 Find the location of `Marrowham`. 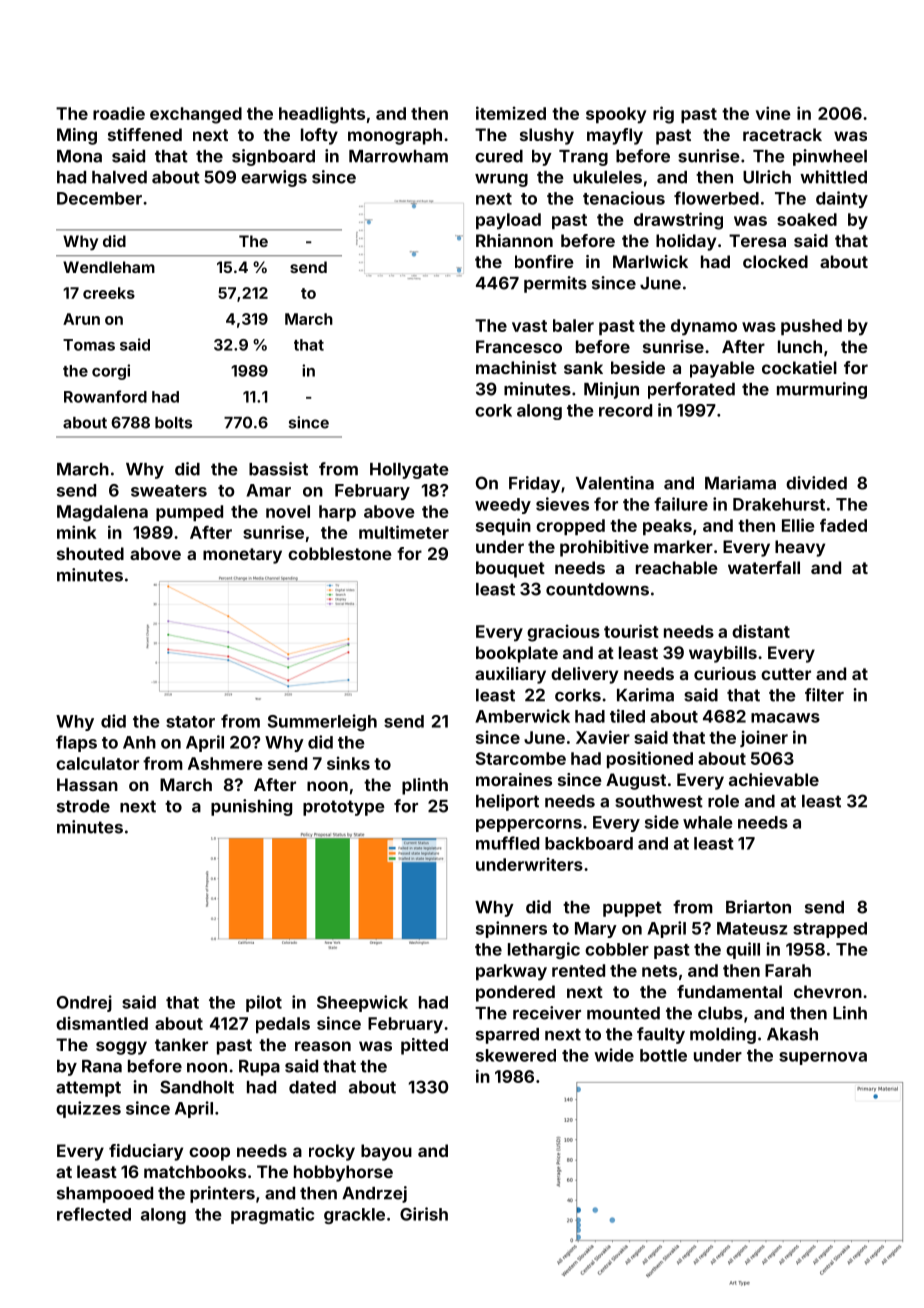

Marrowham is located at coordinates (398, 156).
